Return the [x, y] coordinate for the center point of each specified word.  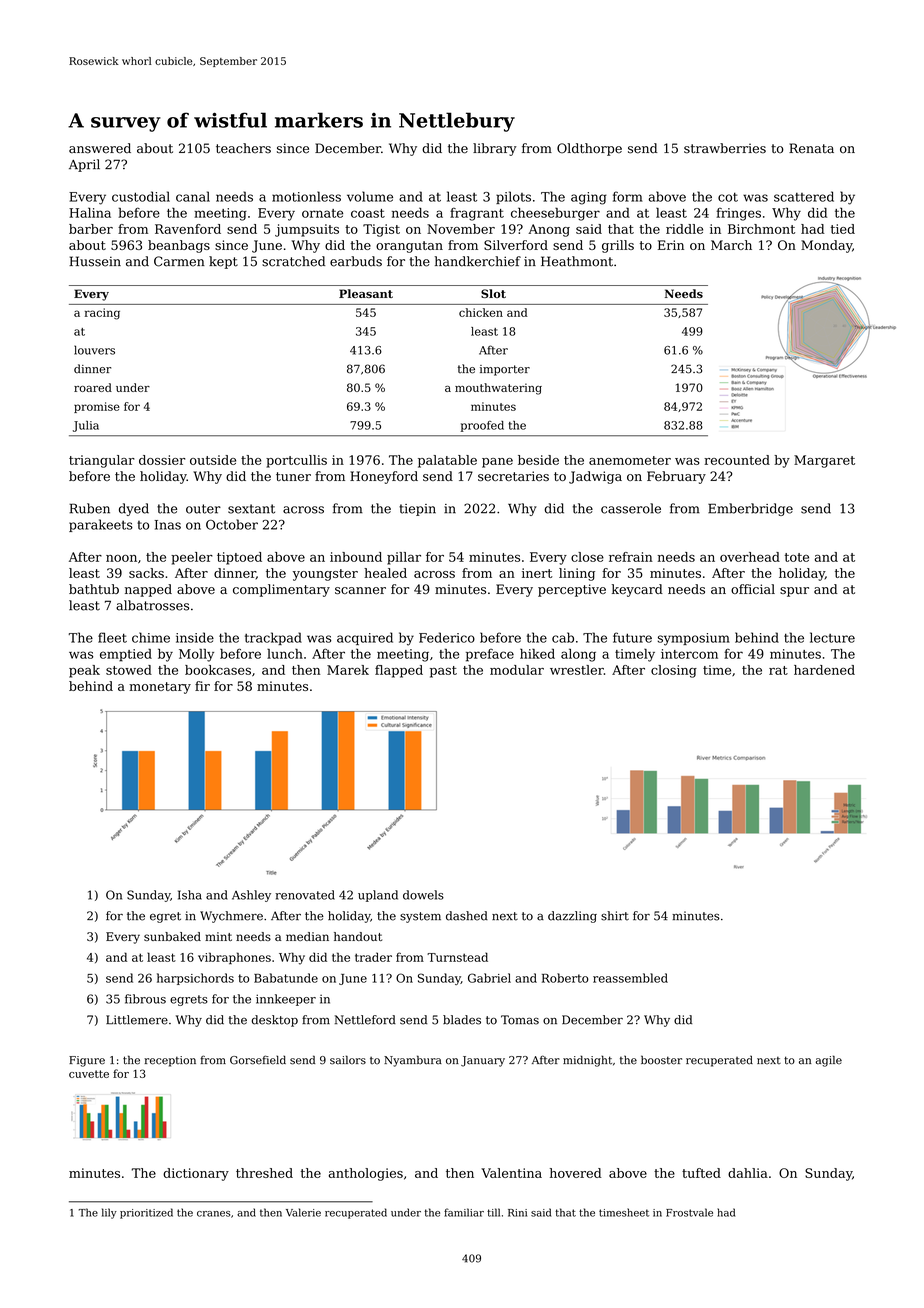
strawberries [725, 148]
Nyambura [413, 1061]
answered [100, 148]
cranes [213, 1214]
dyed [134, 509]
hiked [537, 653]
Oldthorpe [589, 149]
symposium [694, 639]
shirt [615, 916]
